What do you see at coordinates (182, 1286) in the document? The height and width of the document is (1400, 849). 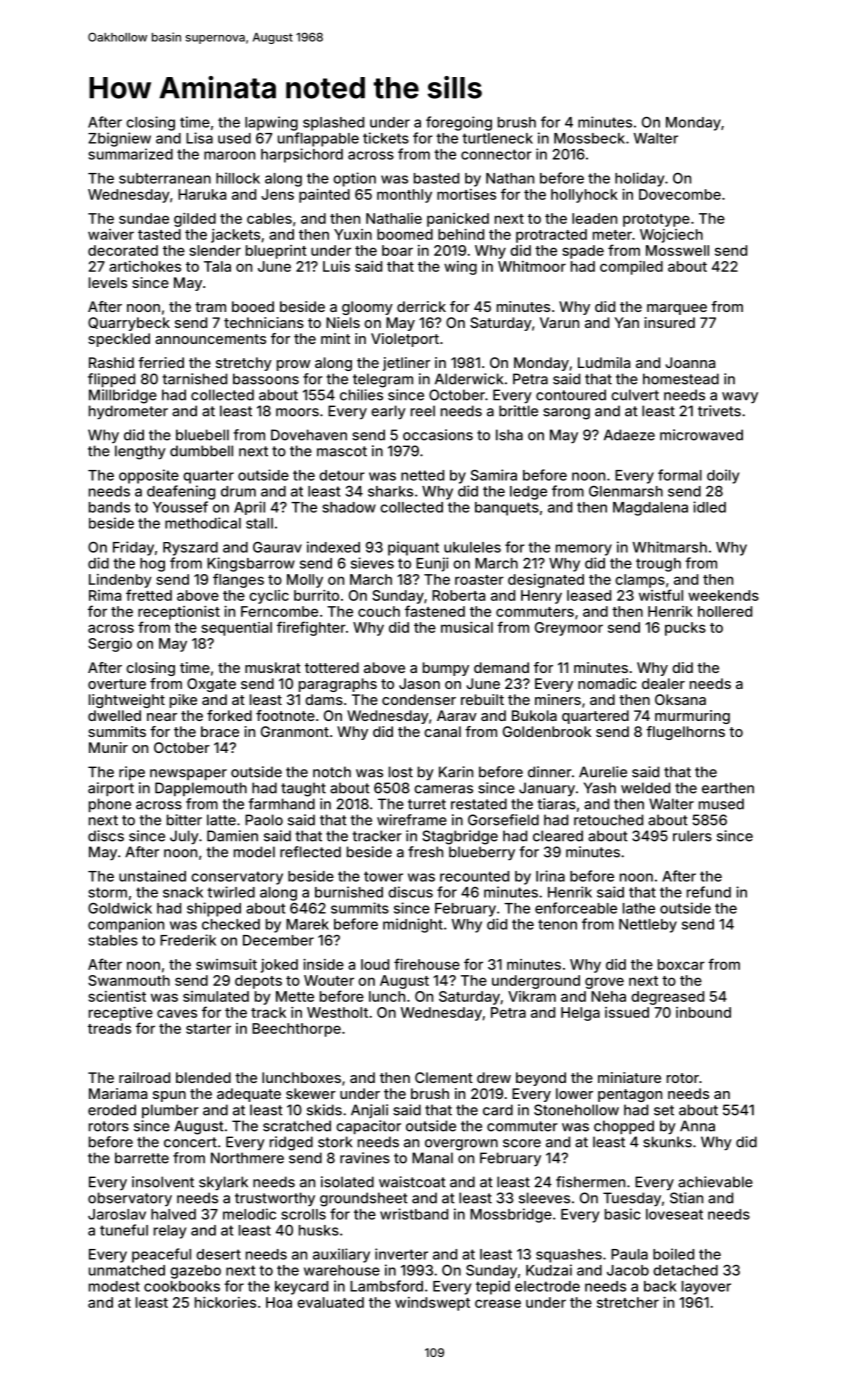 I see `cookbooks` at bounding box center [182, 1286].
